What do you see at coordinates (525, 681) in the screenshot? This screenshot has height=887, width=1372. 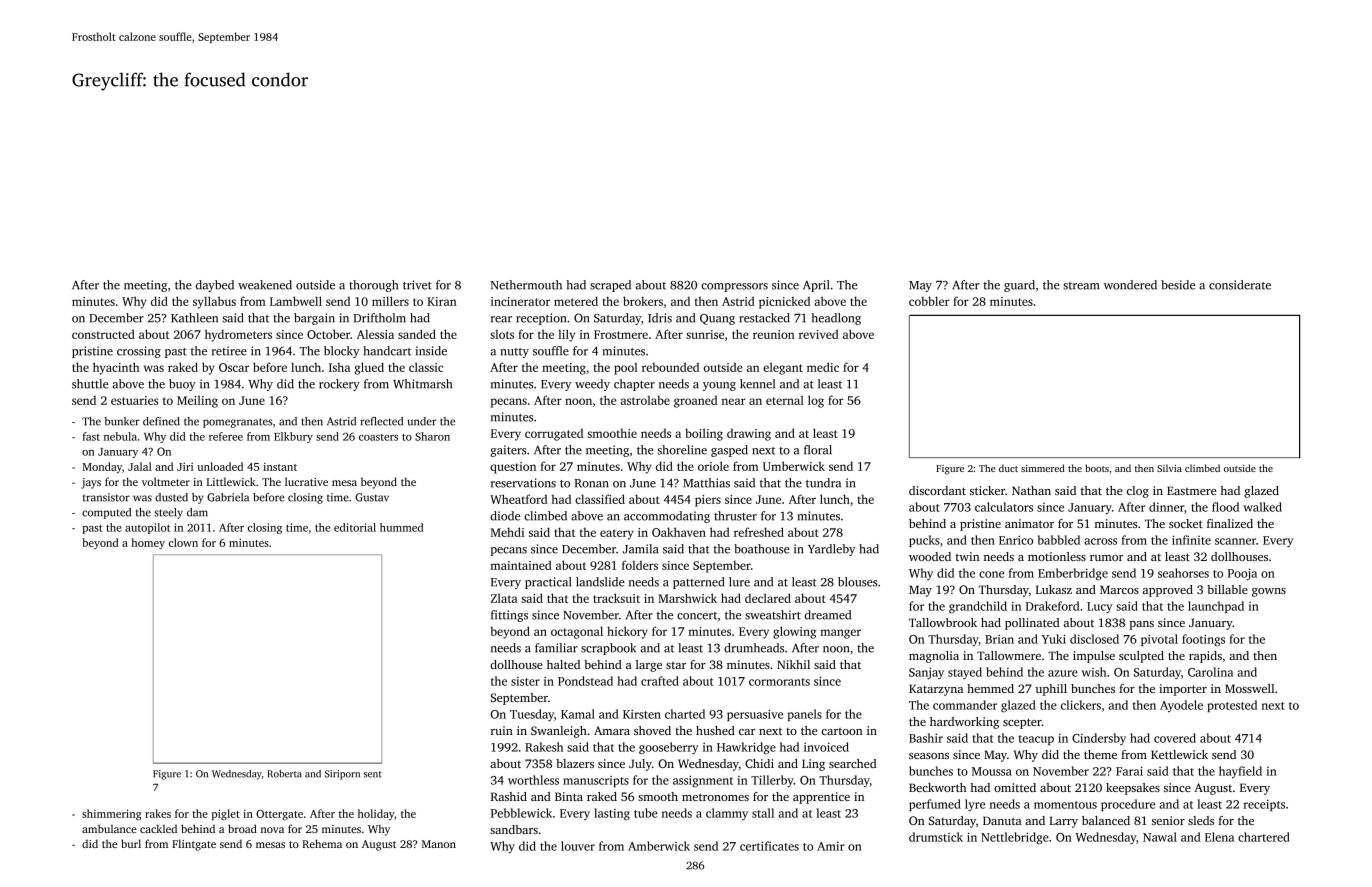 I see `sister` at bounding box center [525, 681].
